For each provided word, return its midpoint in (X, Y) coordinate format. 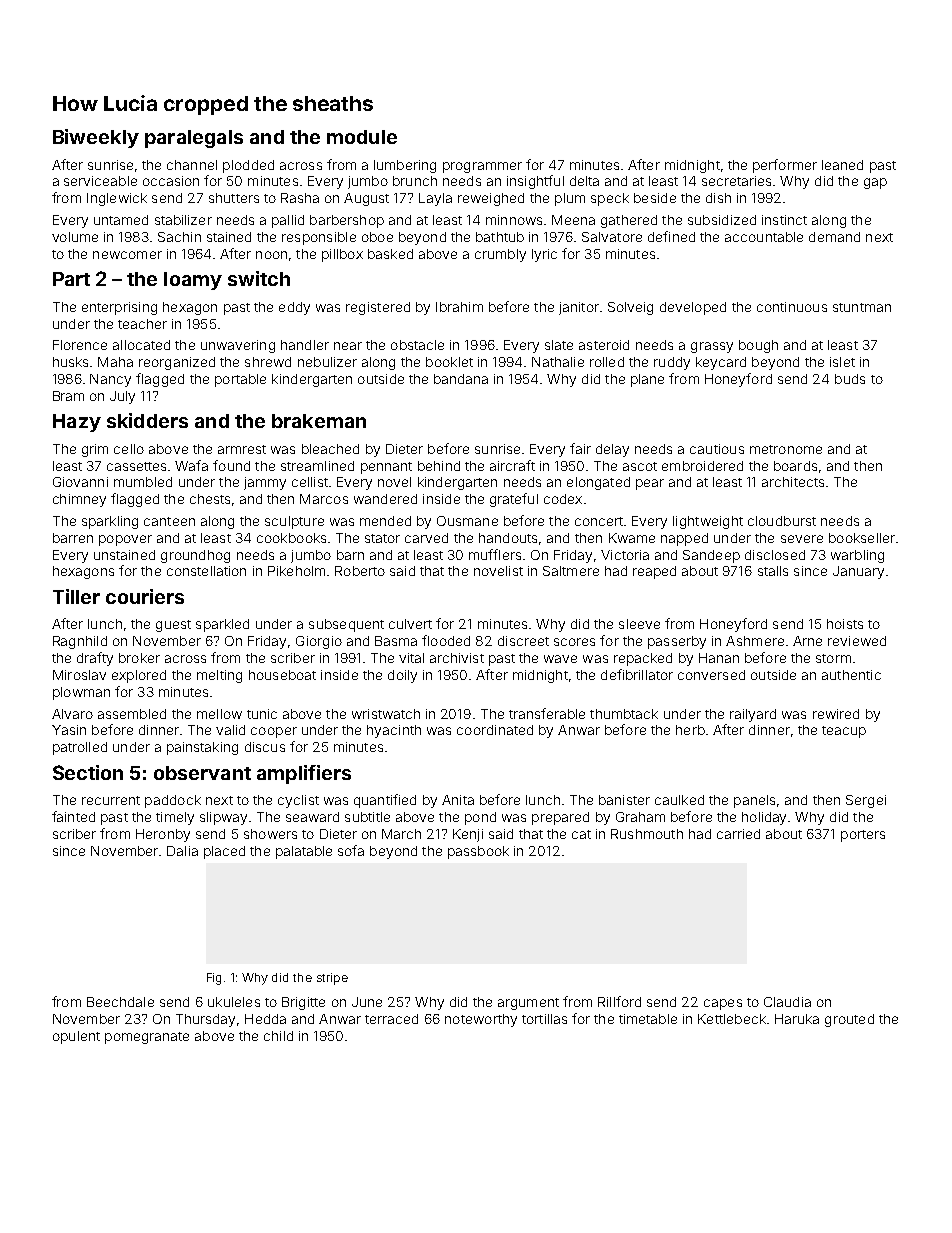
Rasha (300, 198)
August (366, 199)
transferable (547, 713)
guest (173, 626)
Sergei (866, 801)
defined (671, 236)
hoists (845, 624)
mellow (219, 714)
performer (785, 166)
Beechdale (120, 1002)
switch (259, 278)
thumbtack (624, 714)
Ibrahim (459, 307)
